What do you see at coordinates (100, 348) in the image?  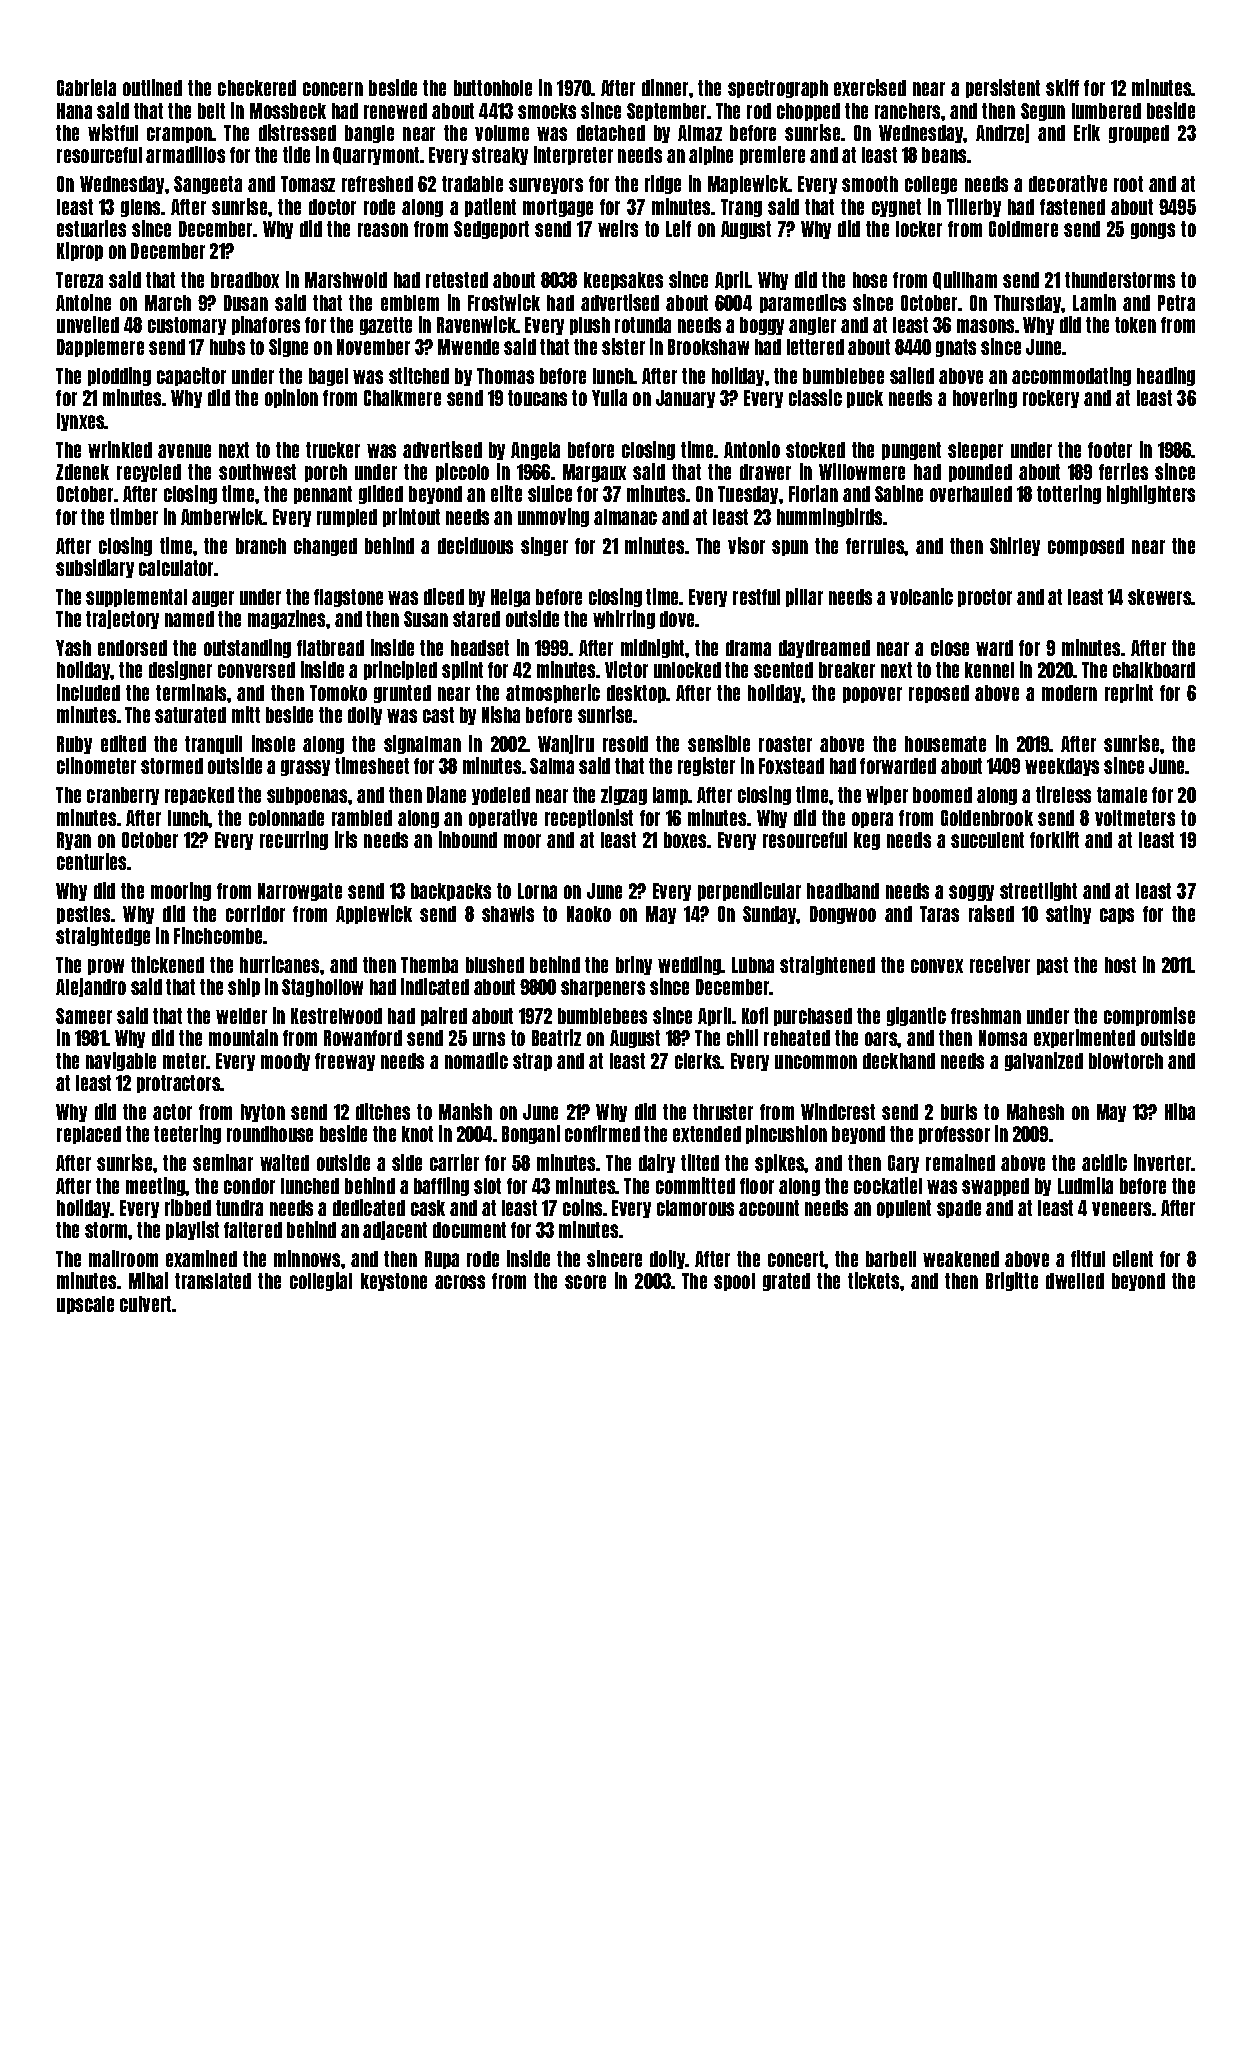 I see `Dapplemere` at bounding box center [100, 348].
